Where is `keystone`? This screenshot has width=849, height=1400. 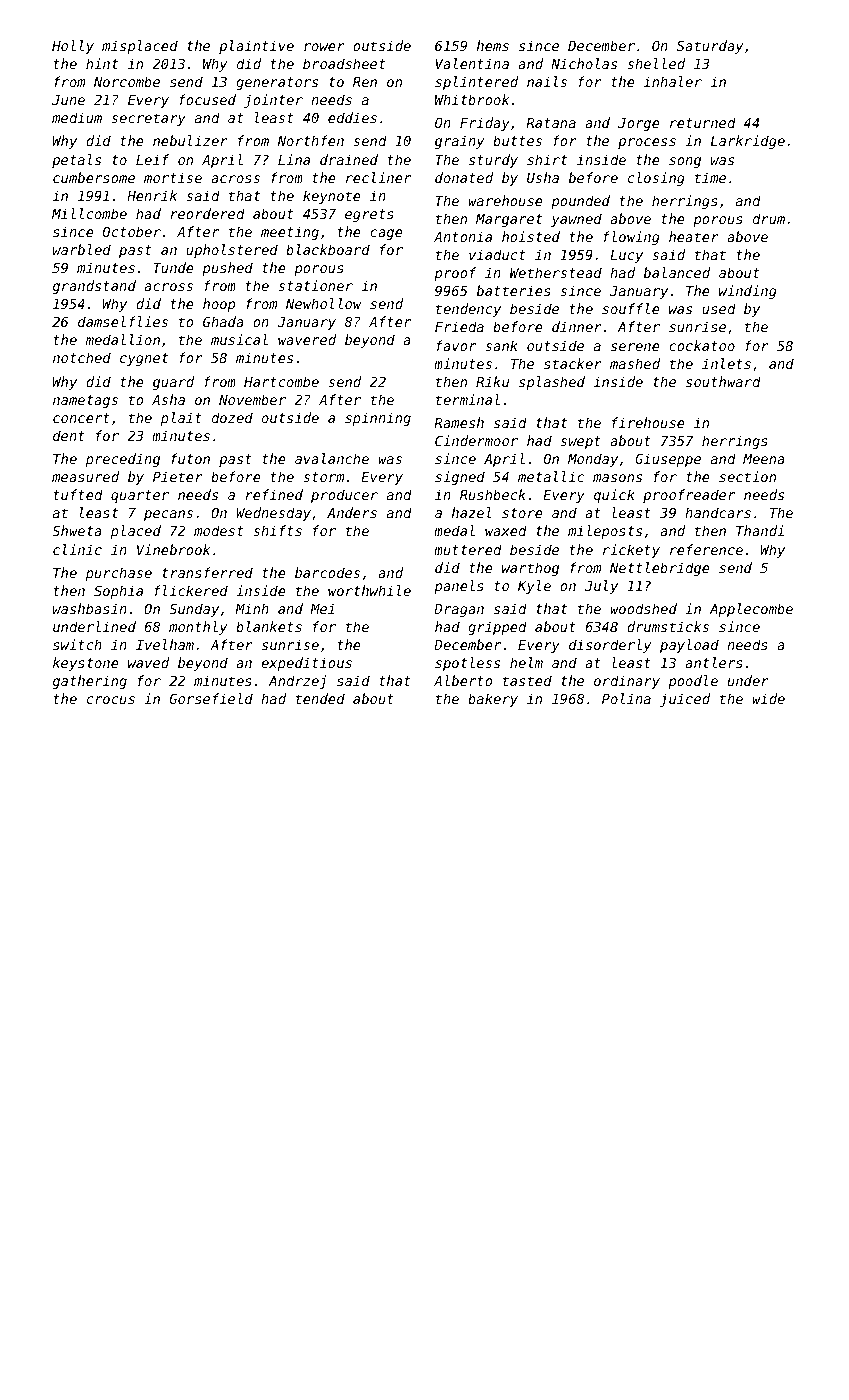
keystone is located at coordinates (86, 664).
